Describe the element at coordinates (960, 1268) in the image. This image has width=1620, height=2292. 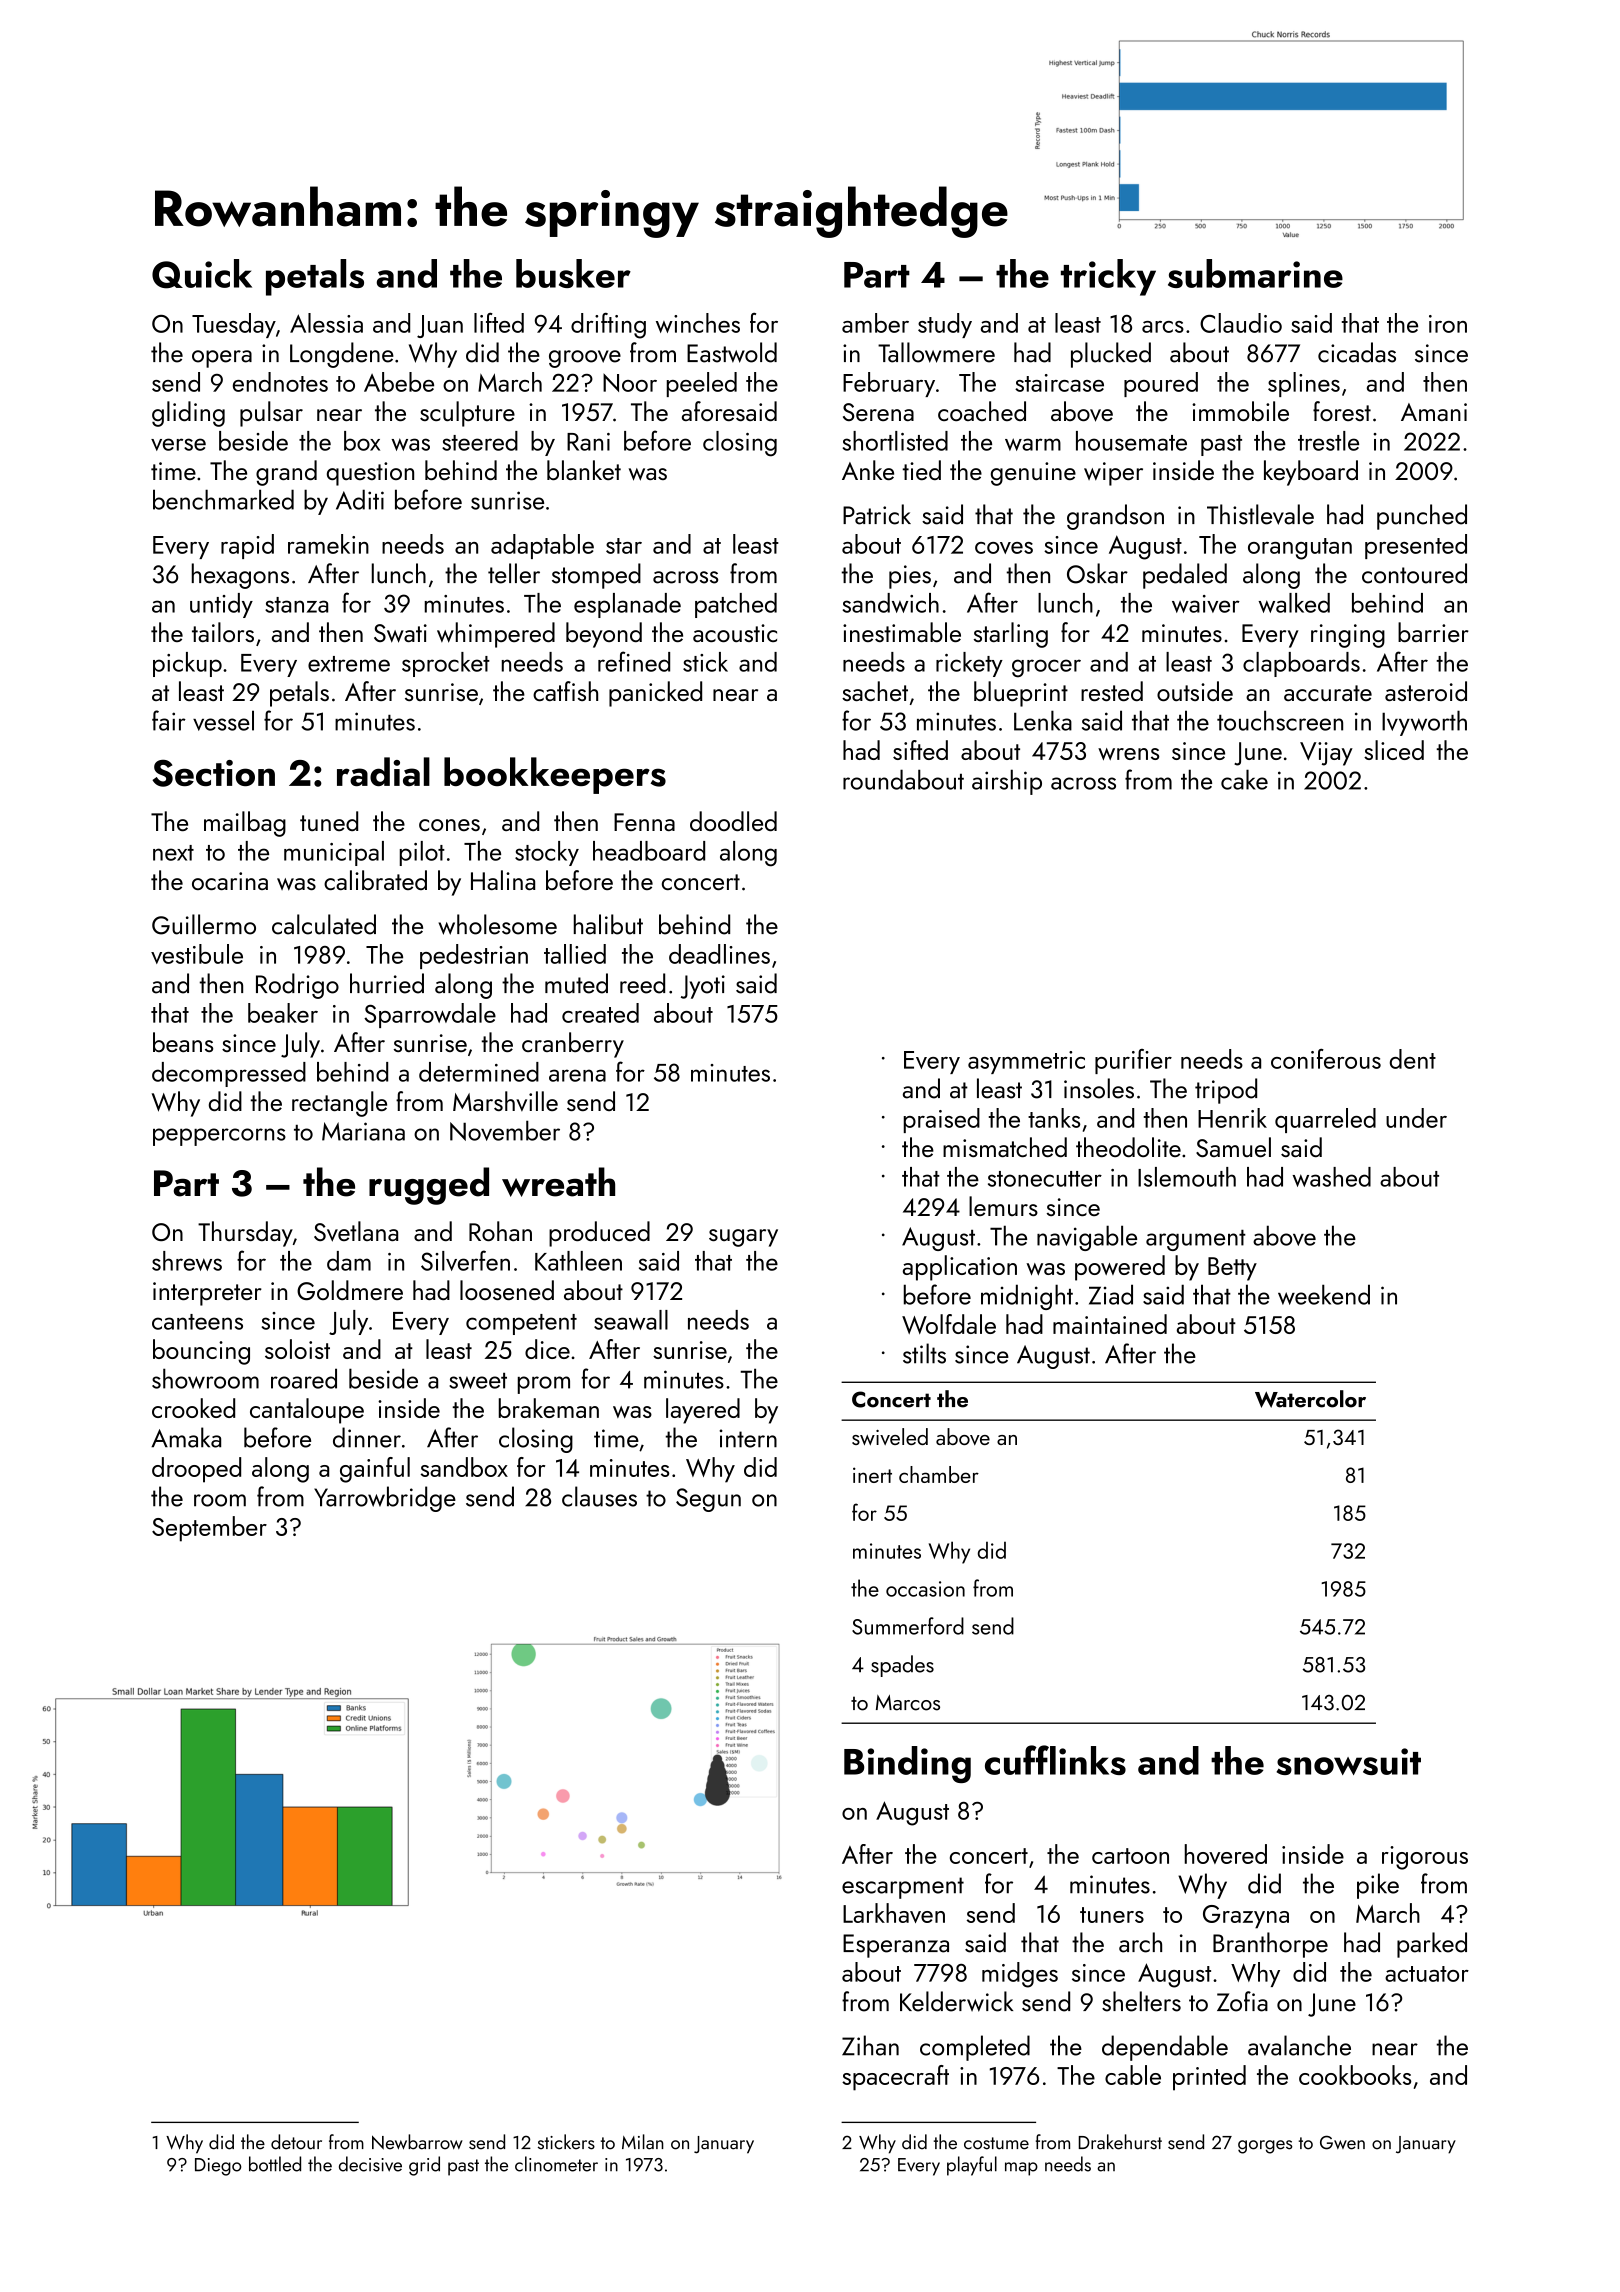
I see `application` at that location.
